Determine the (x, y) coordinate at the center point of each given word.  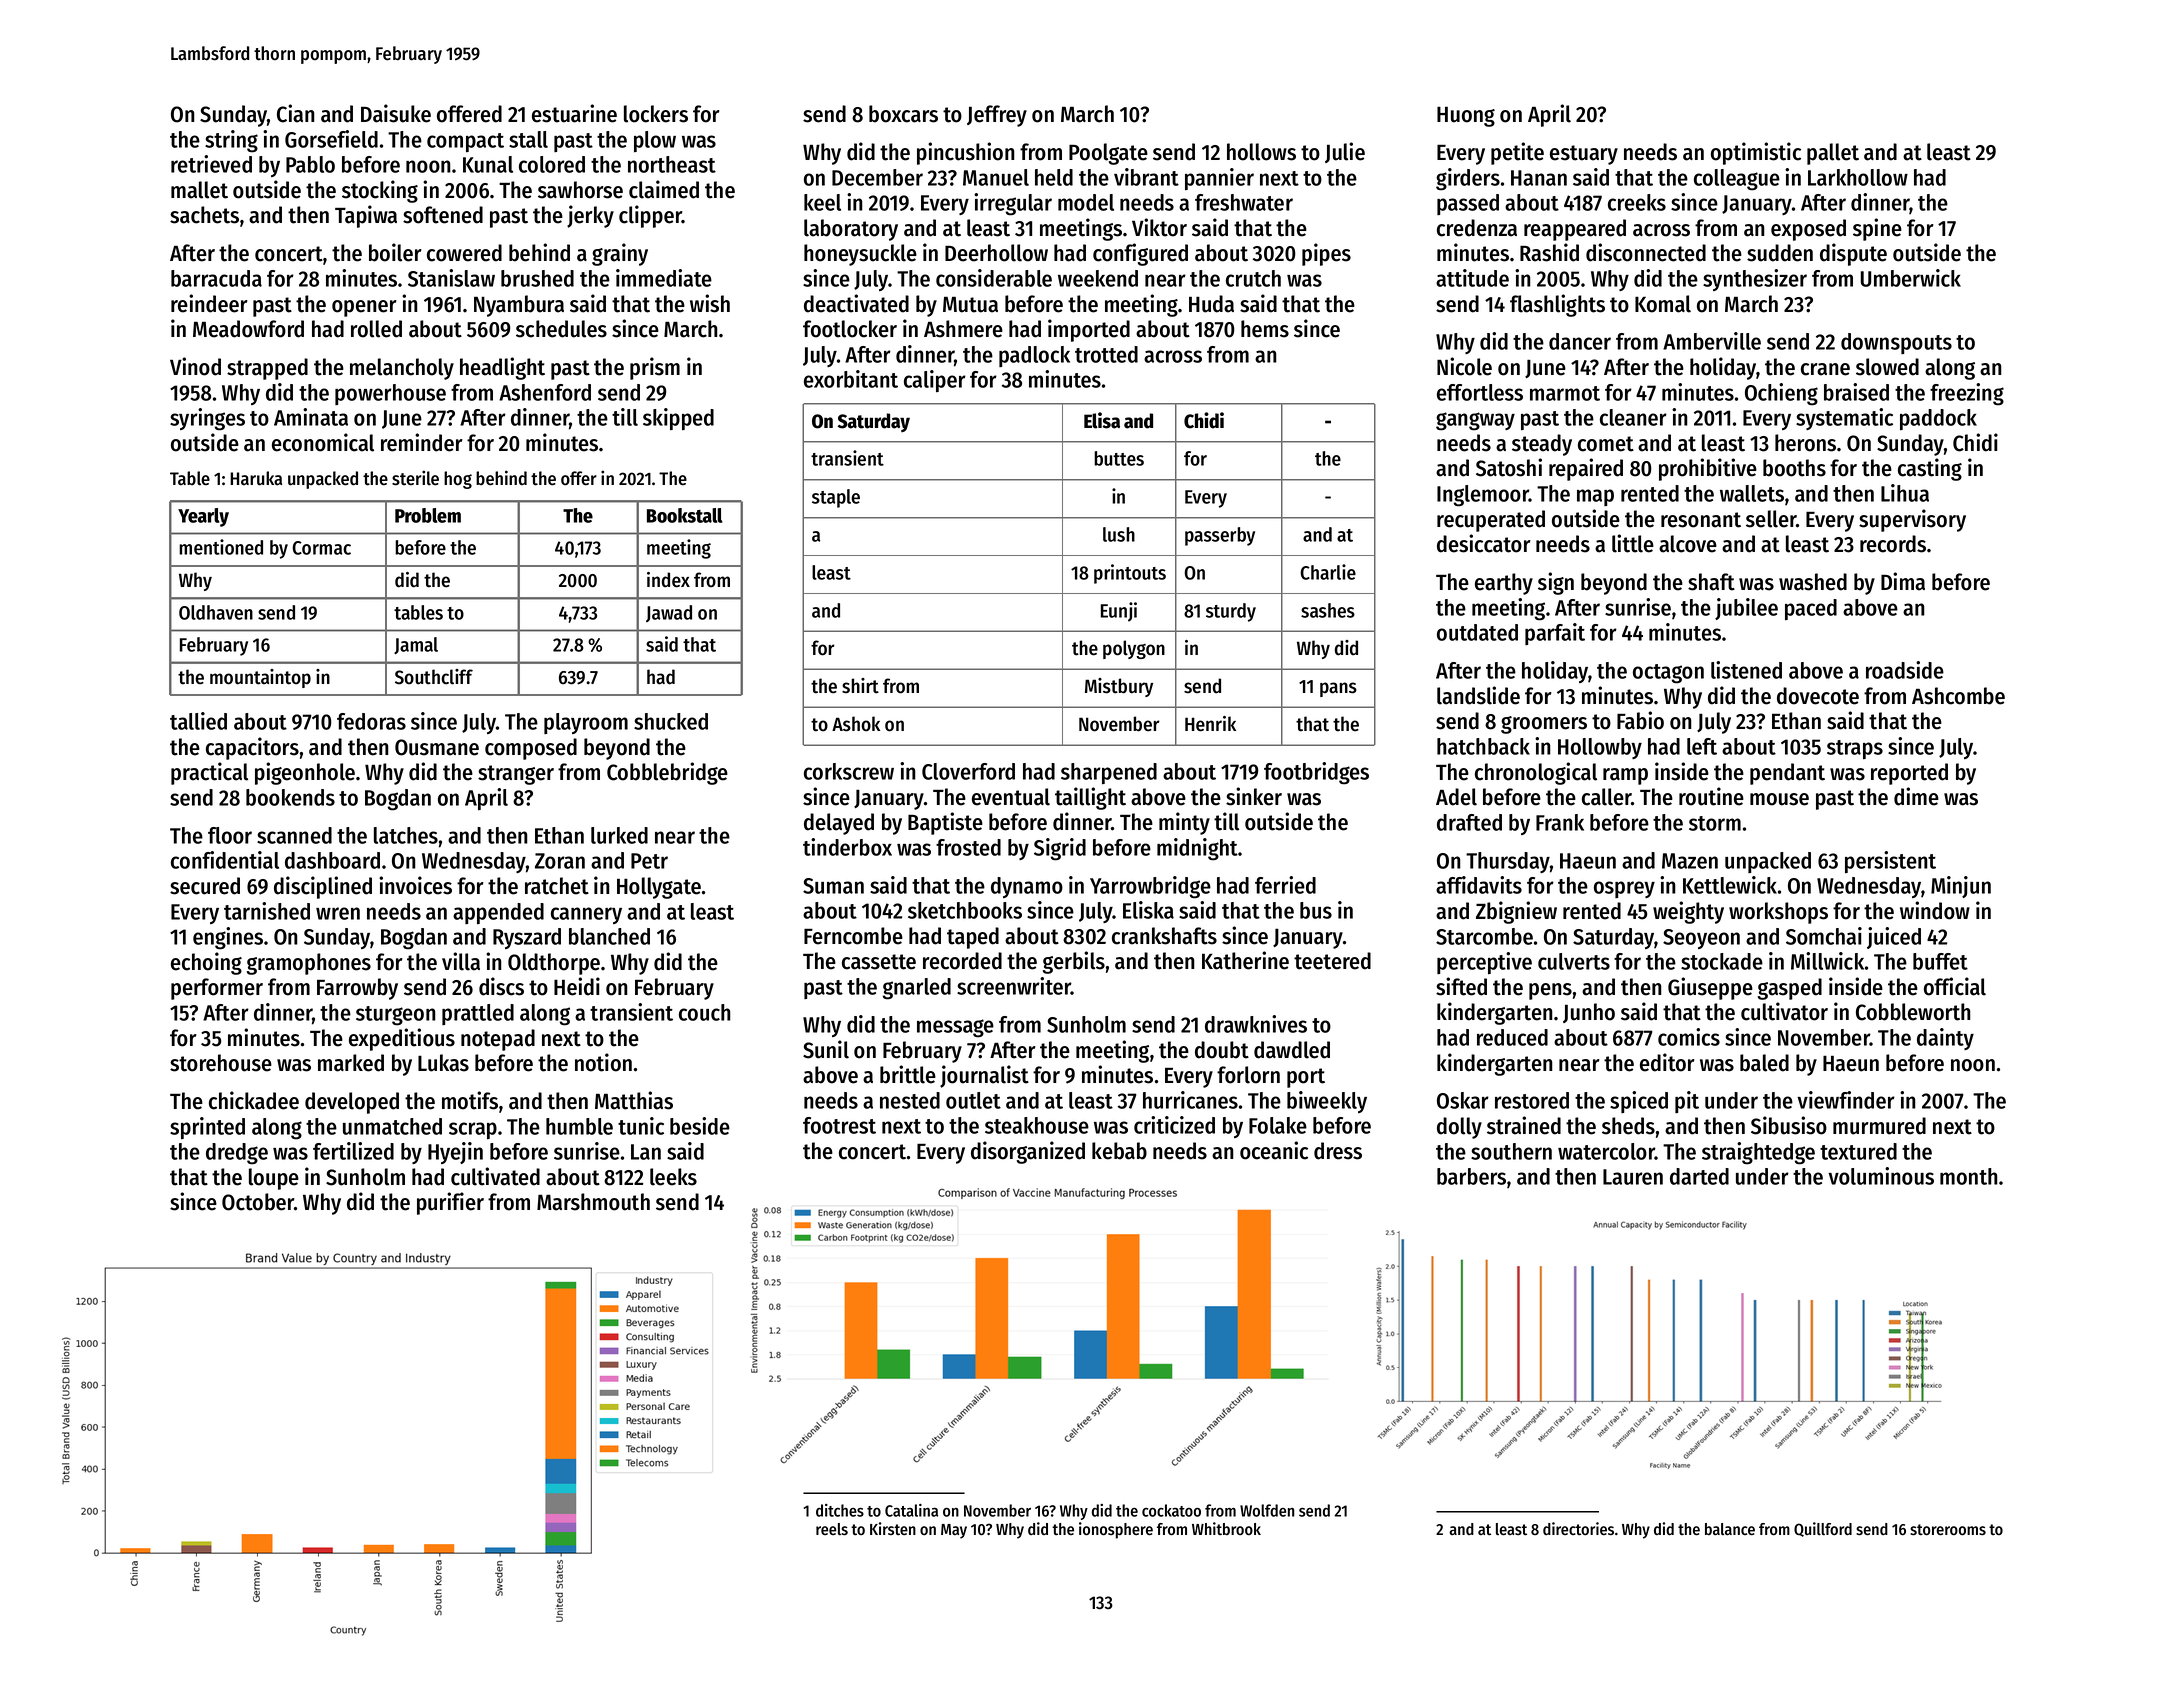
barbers (1471, 1176)
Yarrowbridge (1150, 887)
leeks (673, 1177)
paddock (1938, 419)
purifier (450, 1203)
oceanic (1274, 1150)
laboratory (851, 230)
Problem (428, 515)
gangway (1475, 421)
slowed (1887, 367)
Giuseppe (1710, 988)
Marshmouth (593, 1202)
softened (443, 215)
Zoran (560, 861)
